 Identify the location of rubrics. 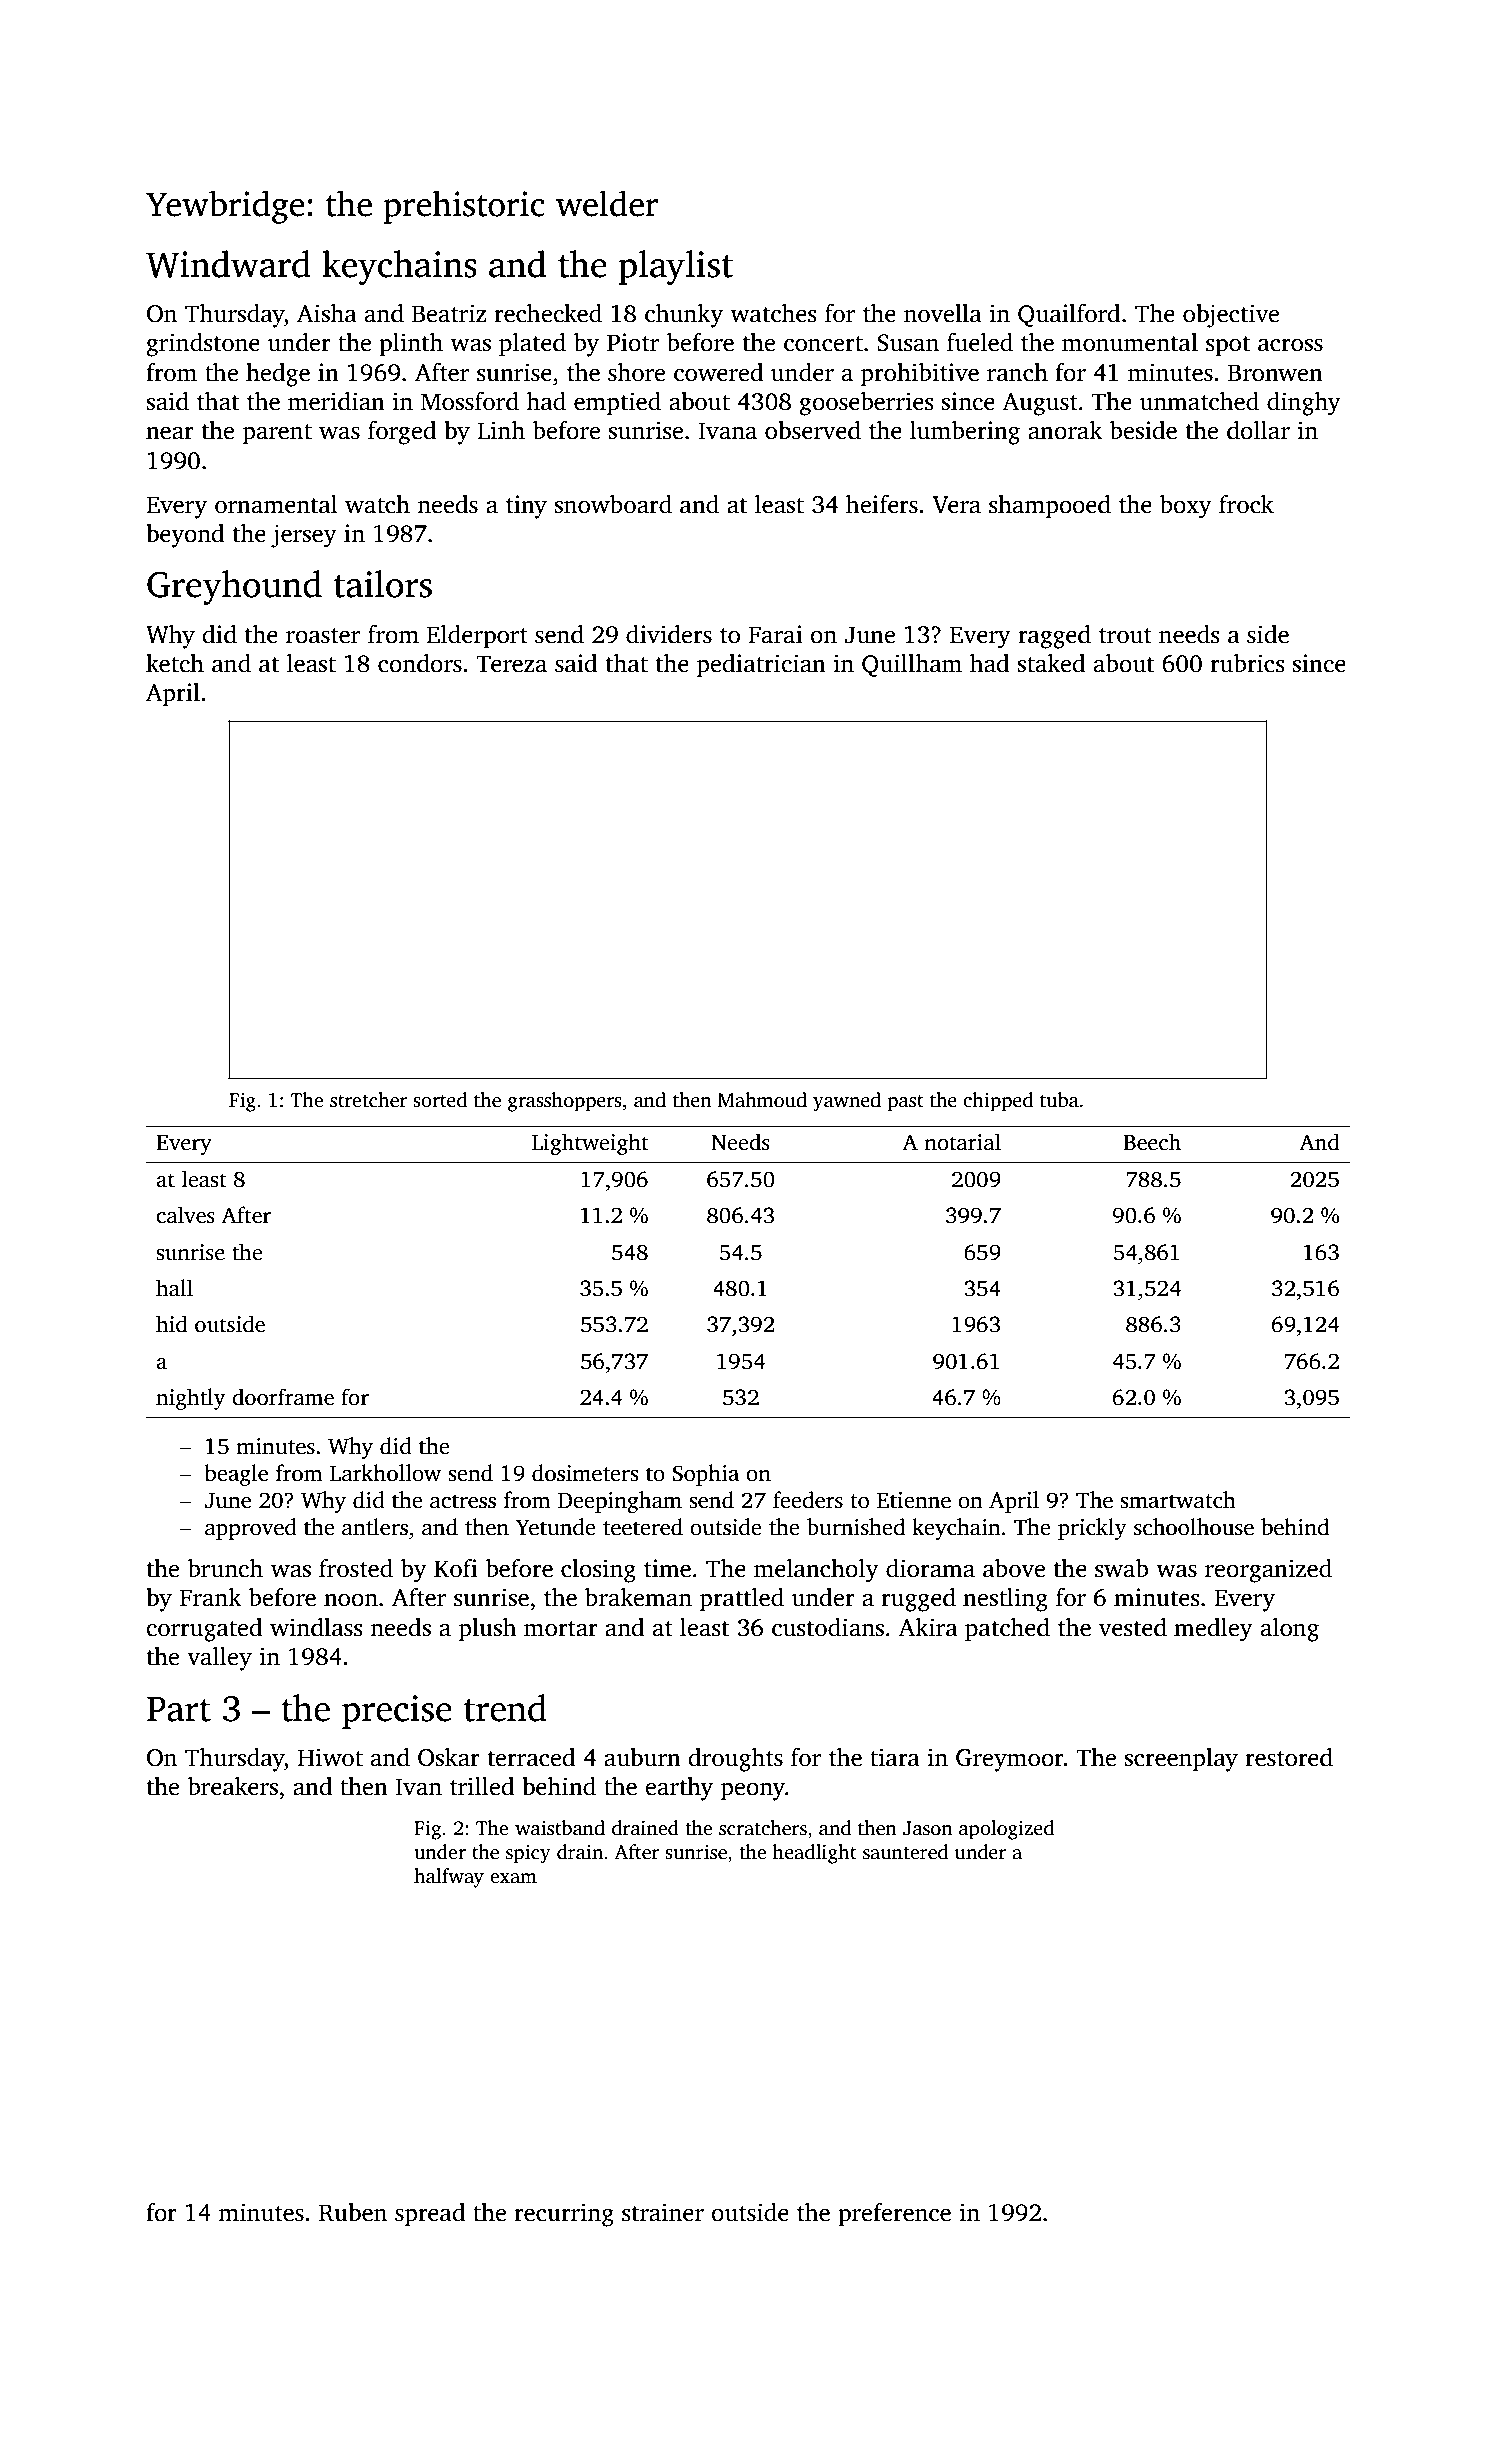
(1247, 663).
